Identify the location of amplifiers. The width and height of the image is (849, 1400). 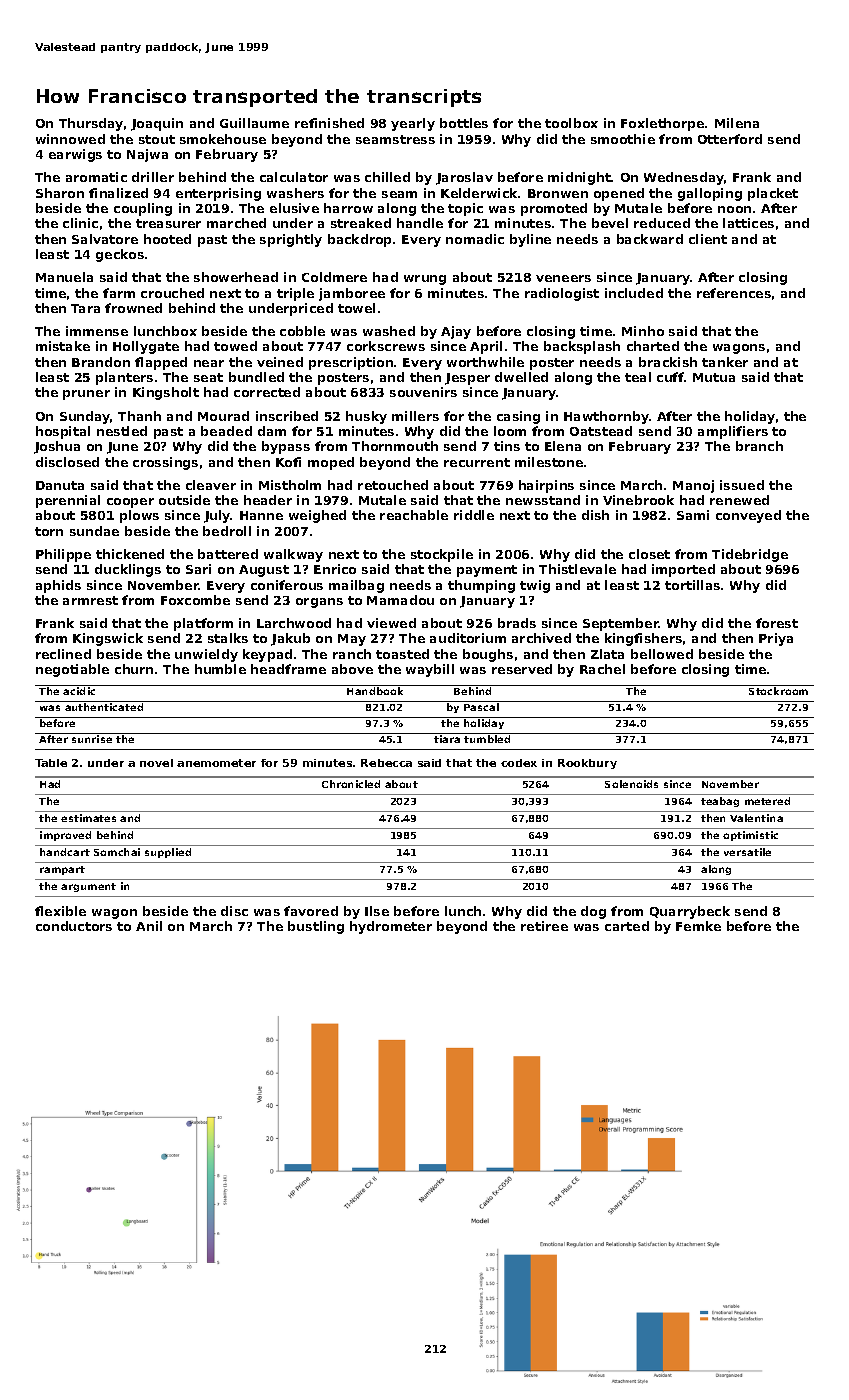
(733, 432).
